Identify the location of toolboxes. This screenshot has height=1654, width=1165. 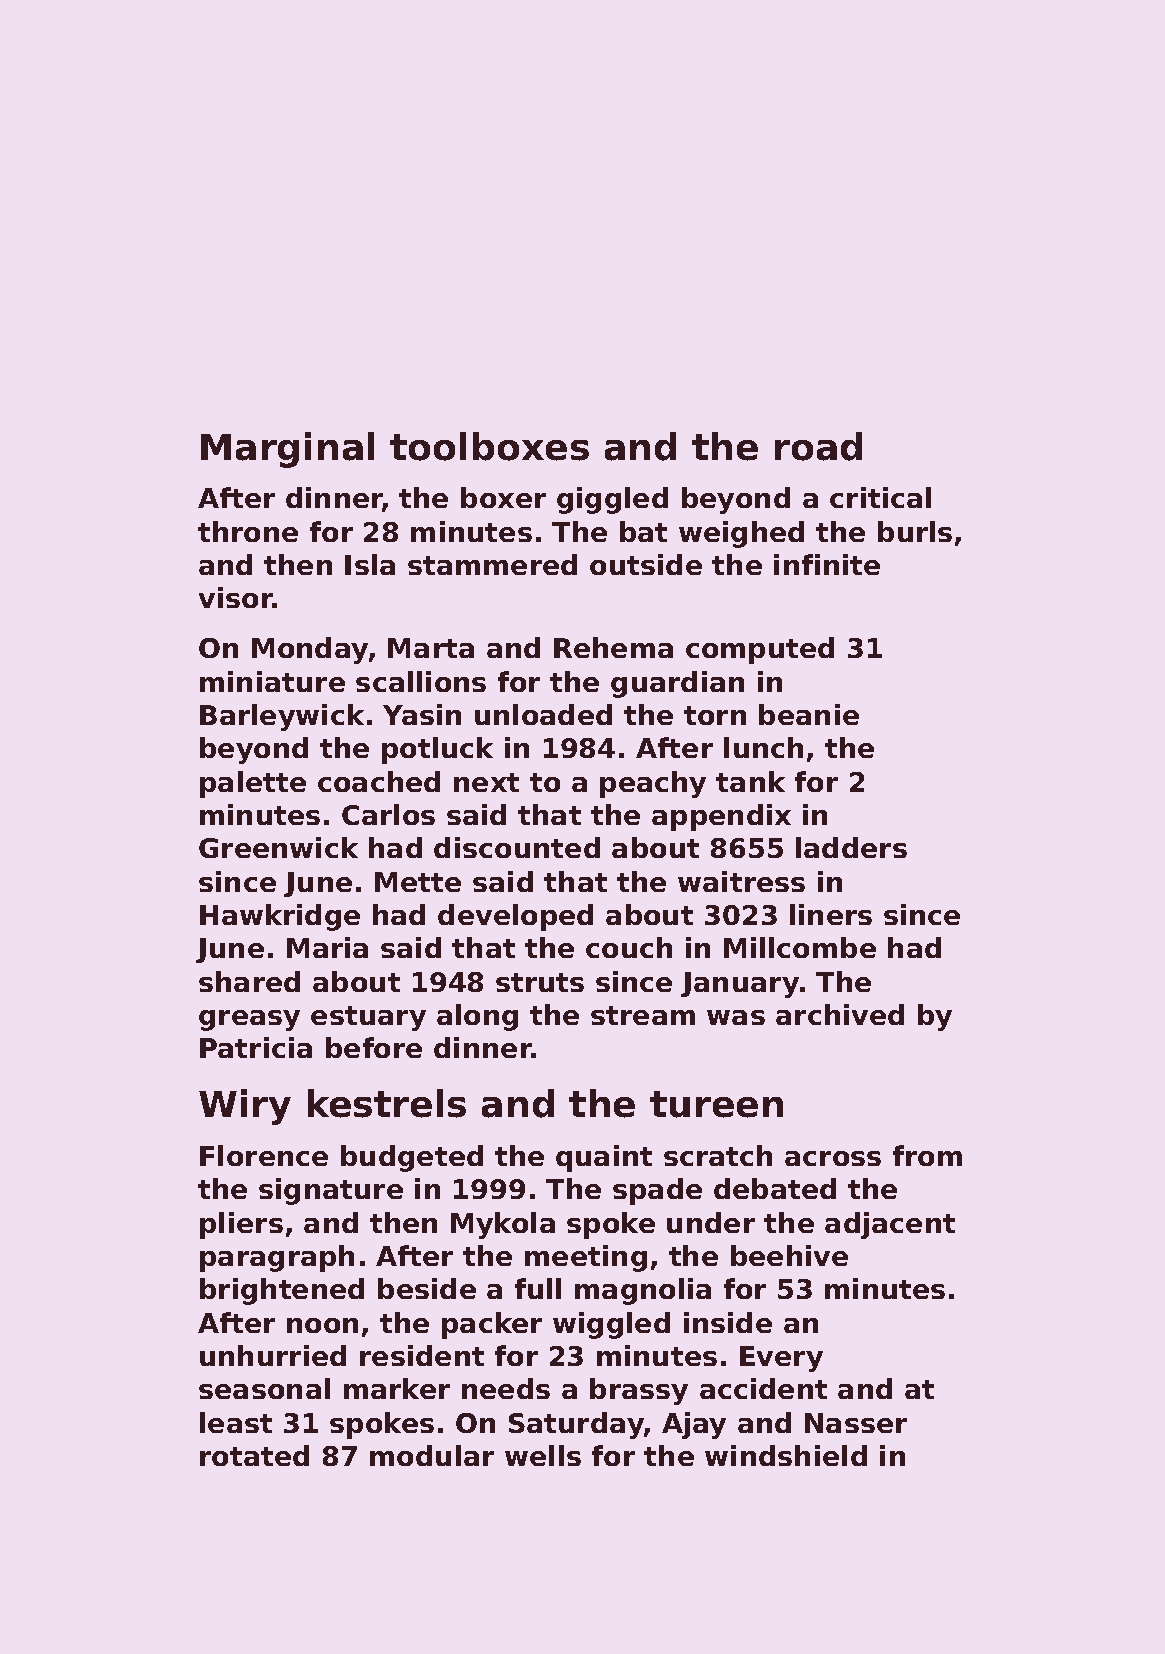
(489, 446).
